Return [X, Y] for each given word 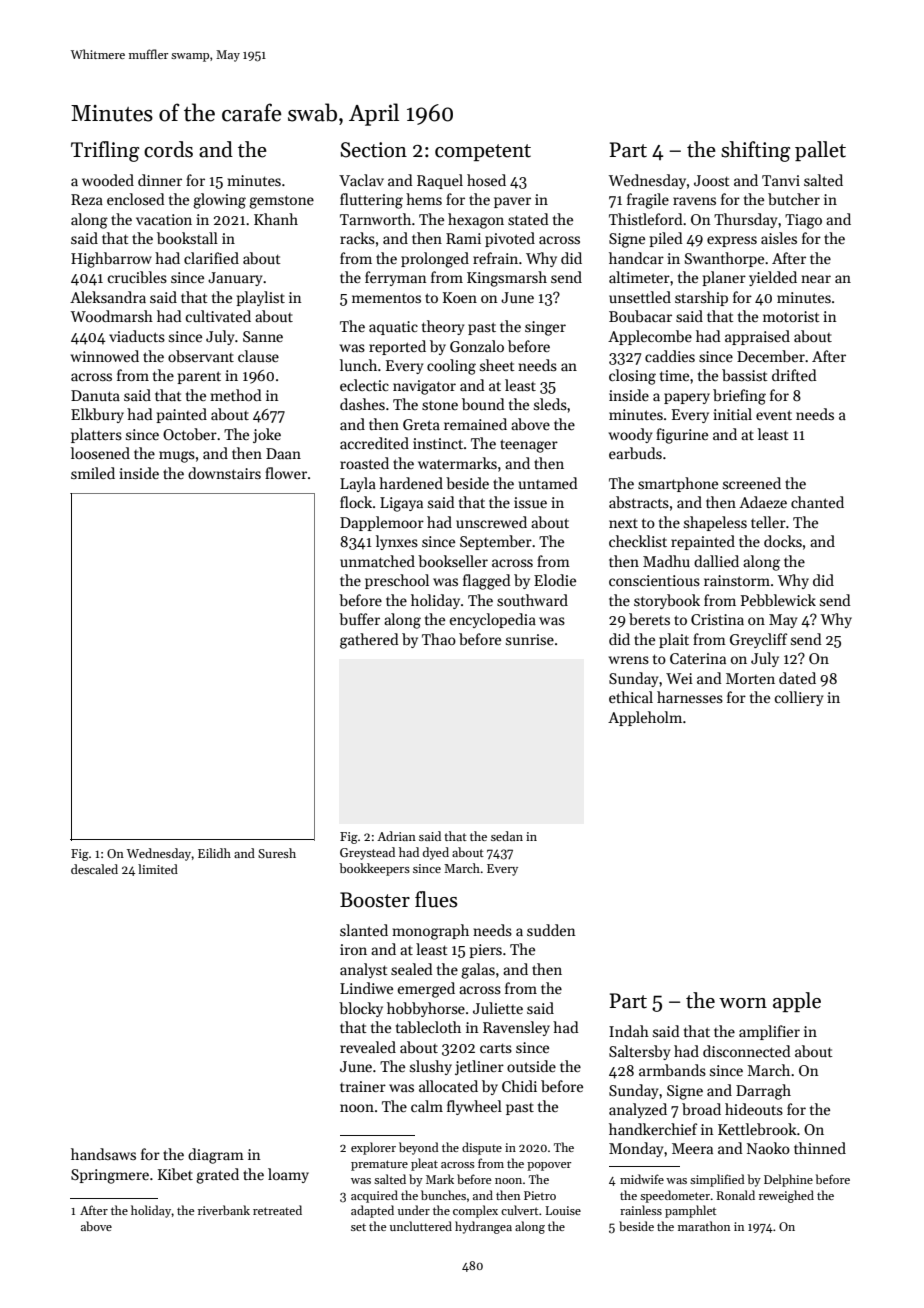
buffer [359, 619]
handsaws [103, 1154]
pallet [820, 151]
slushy [431, 1067]
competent [483, 152]
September [496, 542]
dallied [716, 561]
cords [168, 149]
